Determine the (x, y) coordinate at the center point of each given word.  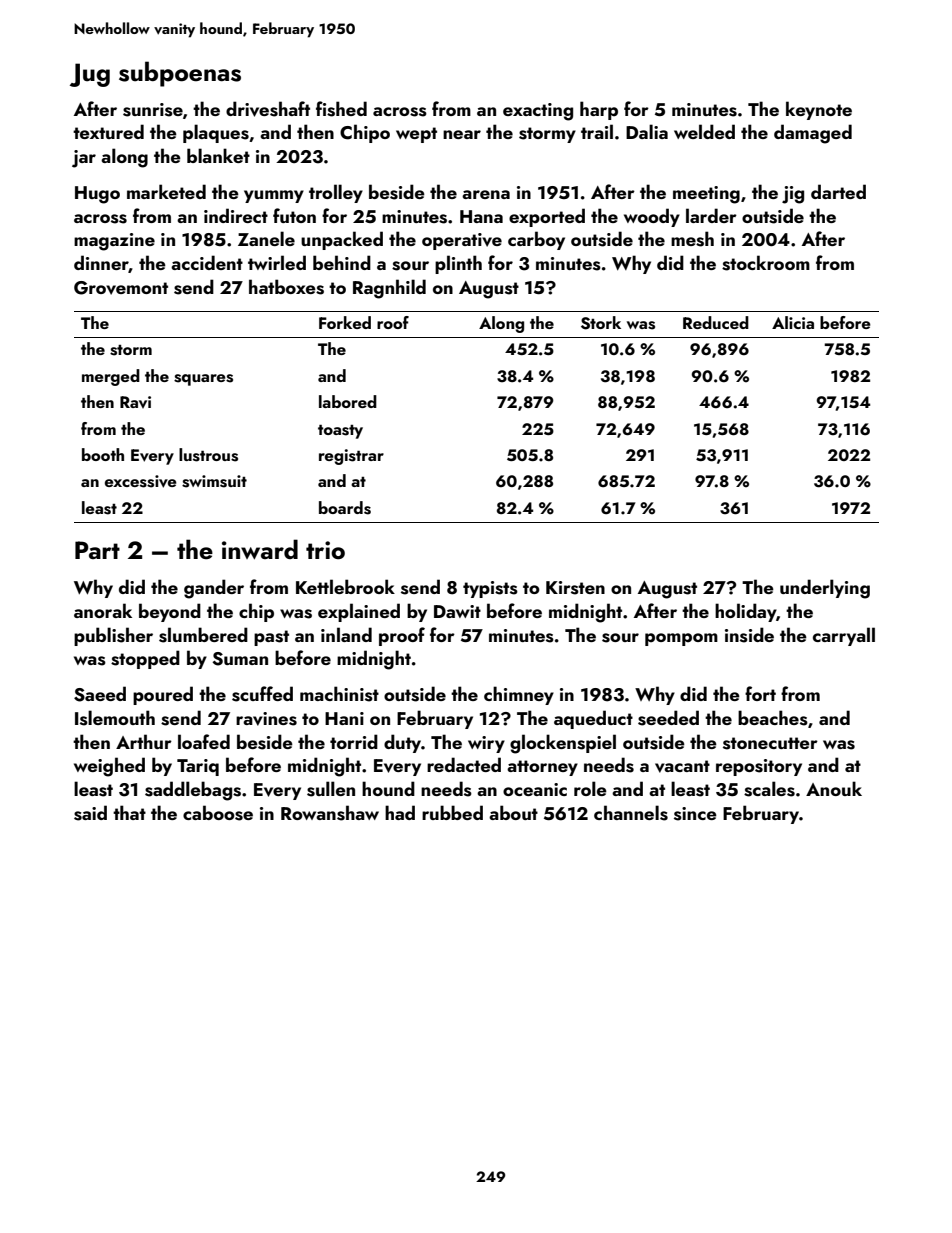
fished (341, 109)
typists (490, 589)
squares (203, 380)
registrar (351, 457)
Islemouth (115, 718)
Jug (90, 75)
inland (346, 634)
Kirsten (575, 588)
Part (97, 550)
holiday (745, 612)
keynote (819, 110)
